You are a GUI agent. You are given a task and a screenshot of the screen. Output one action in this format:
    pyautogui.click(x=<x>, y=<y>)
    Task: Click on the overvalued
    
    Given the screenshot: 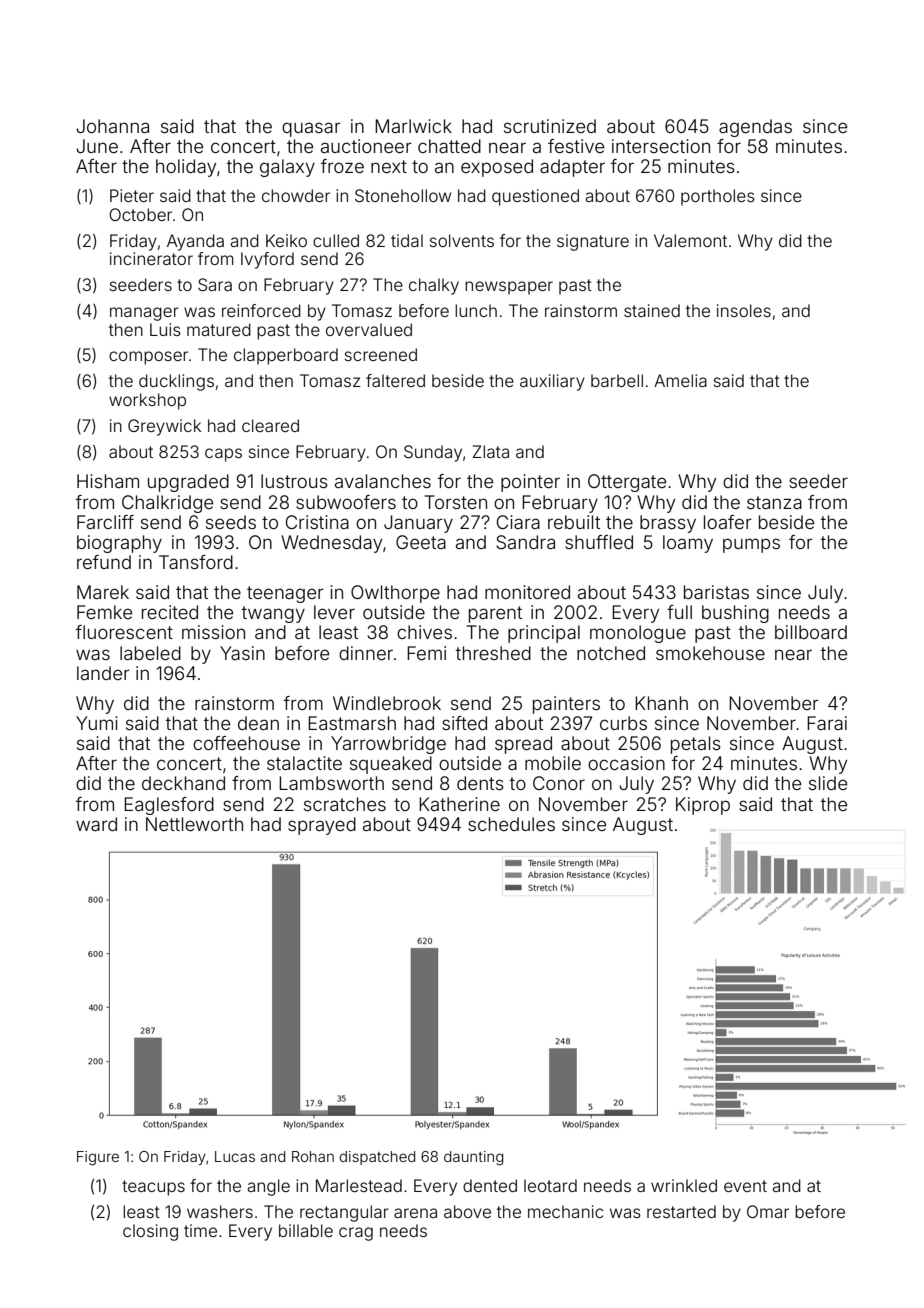 What is the action you would take?
    pyautogui.click(x=369, y=329)
